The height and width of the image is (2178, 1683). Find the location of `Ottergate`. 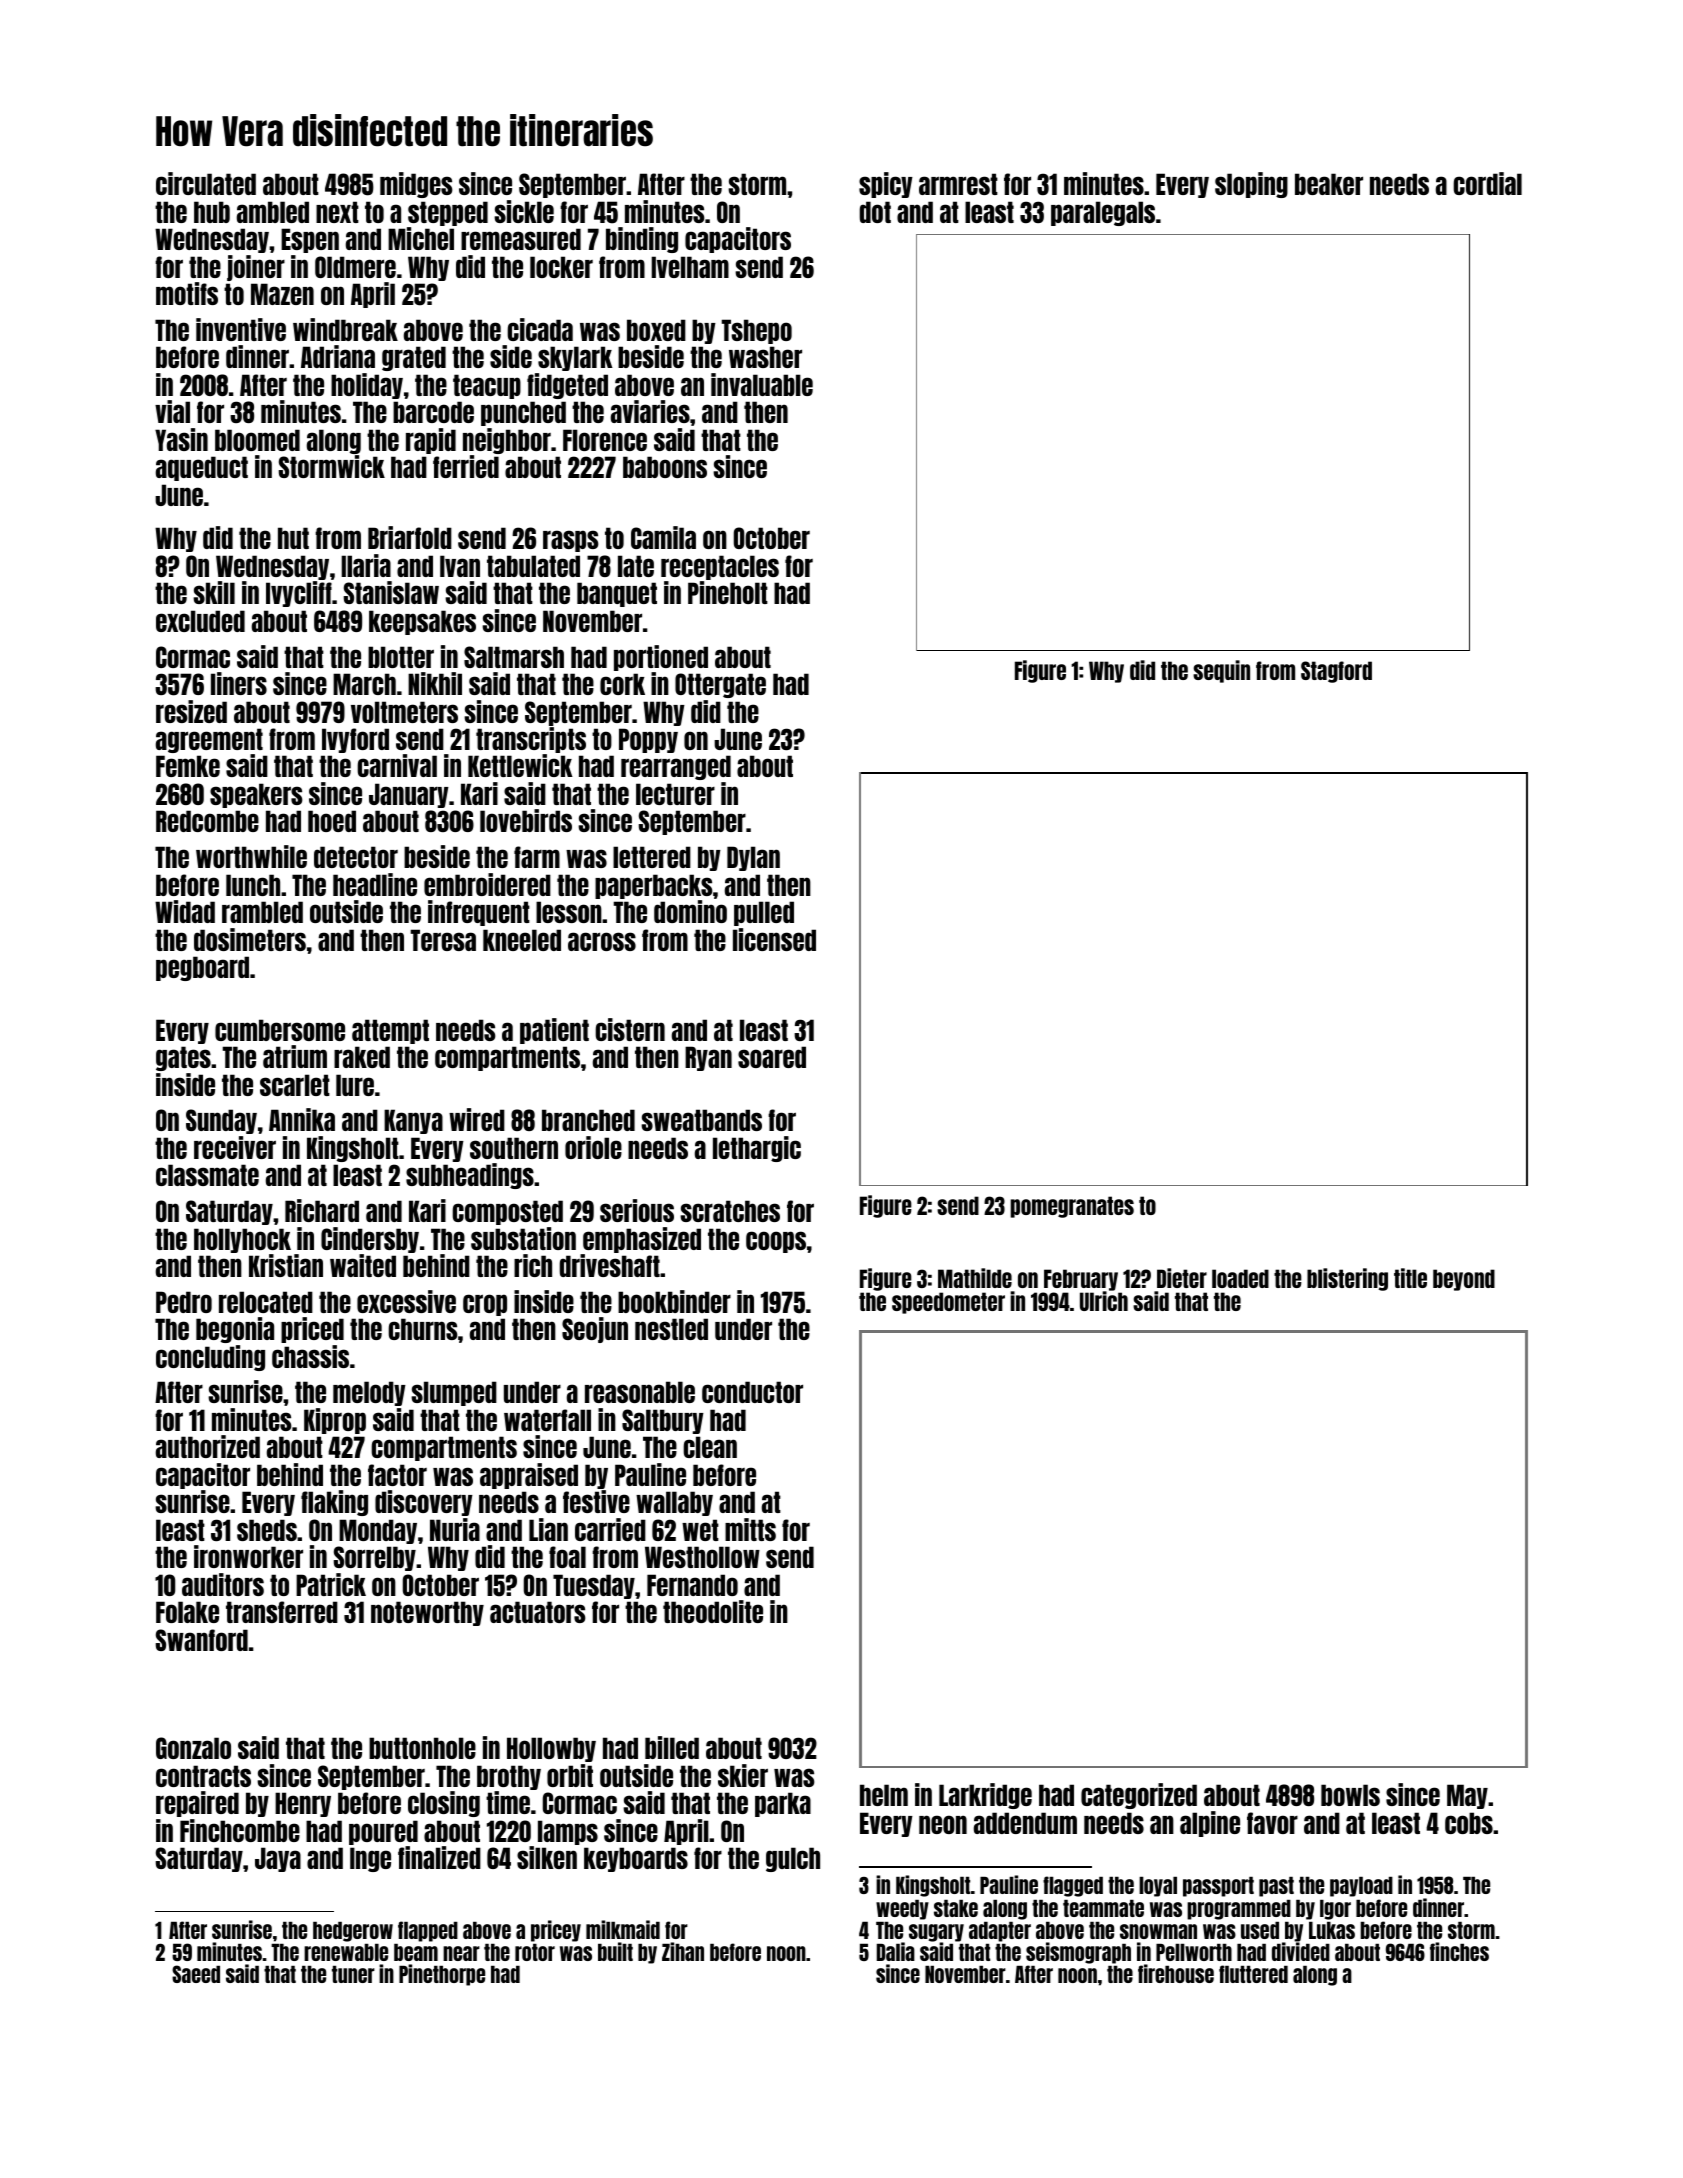

Ottergate is located at coordinates (720, 685).
